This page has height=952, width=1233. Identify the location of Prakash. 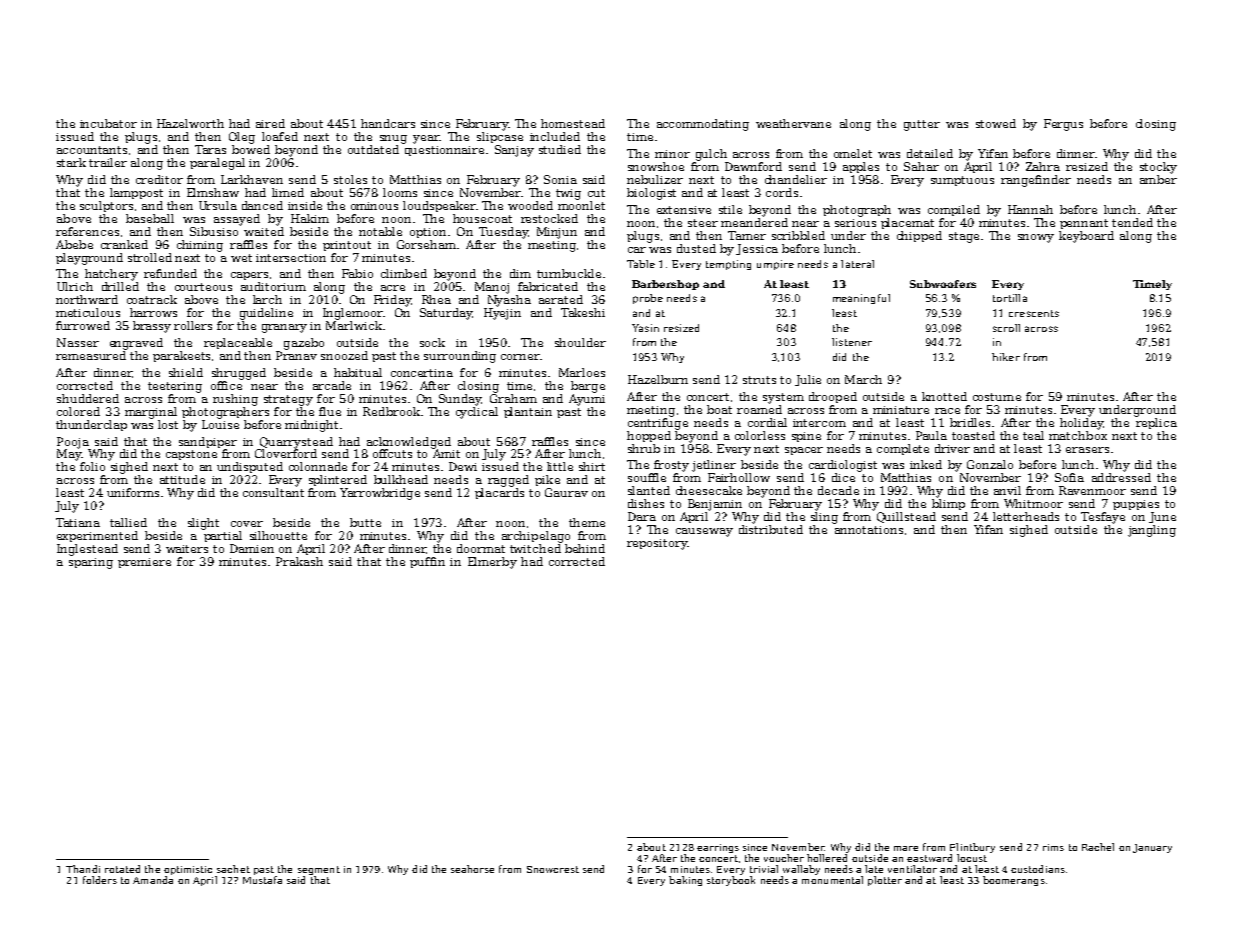
(299, 561).
